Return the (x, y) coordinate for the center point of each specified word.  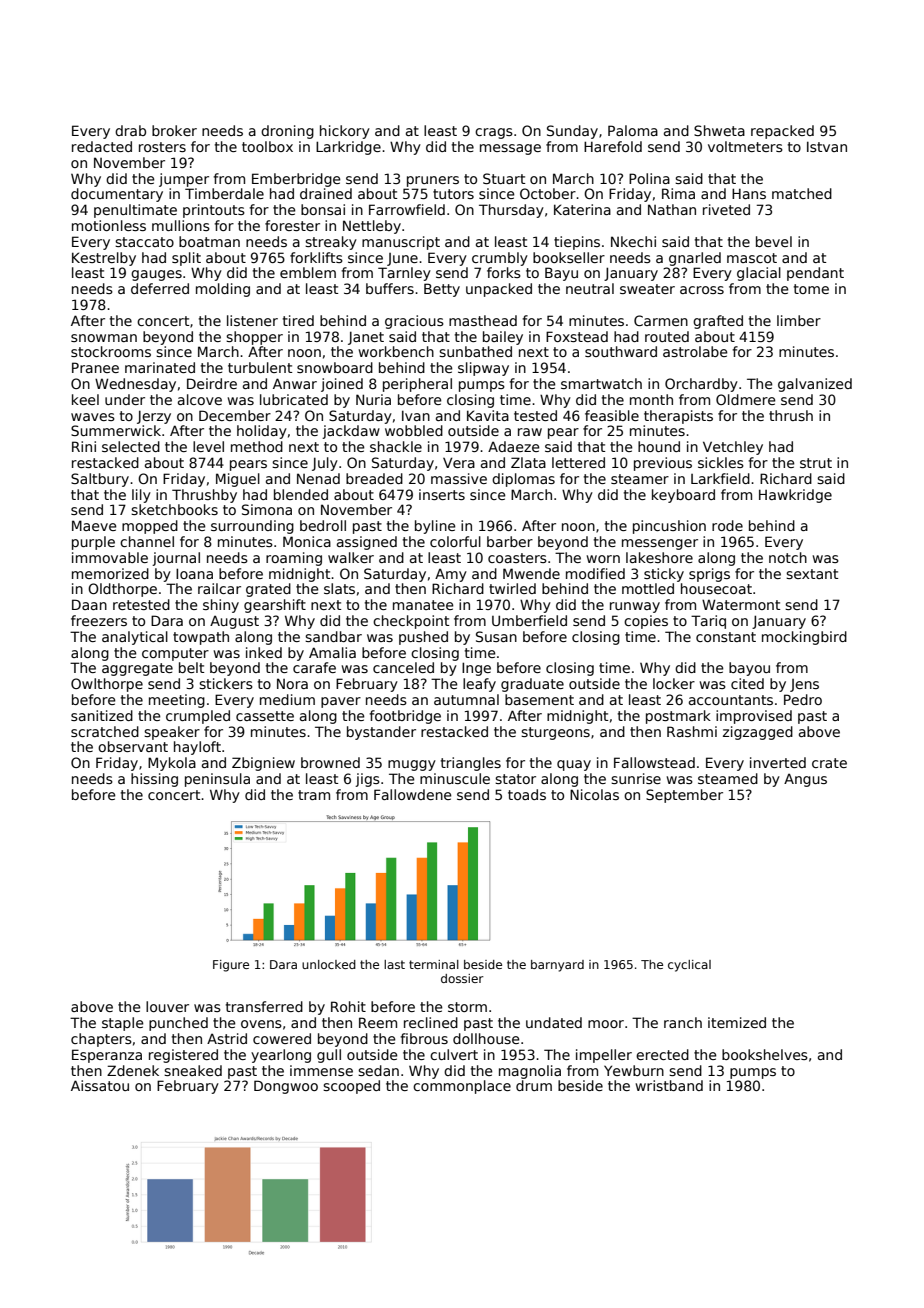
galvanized (815, 385)
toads (527, 794)
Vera (459, 462)
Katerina (582, 209)
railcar (219, 588)
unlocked (329, 964)
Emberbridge (296, 180)
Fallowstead (654, 762)
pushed (423, 638)
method (257, 446)
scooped (351, 1087)
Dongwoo (286, 1087)
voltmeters (745, 146)
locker (674, 683)
